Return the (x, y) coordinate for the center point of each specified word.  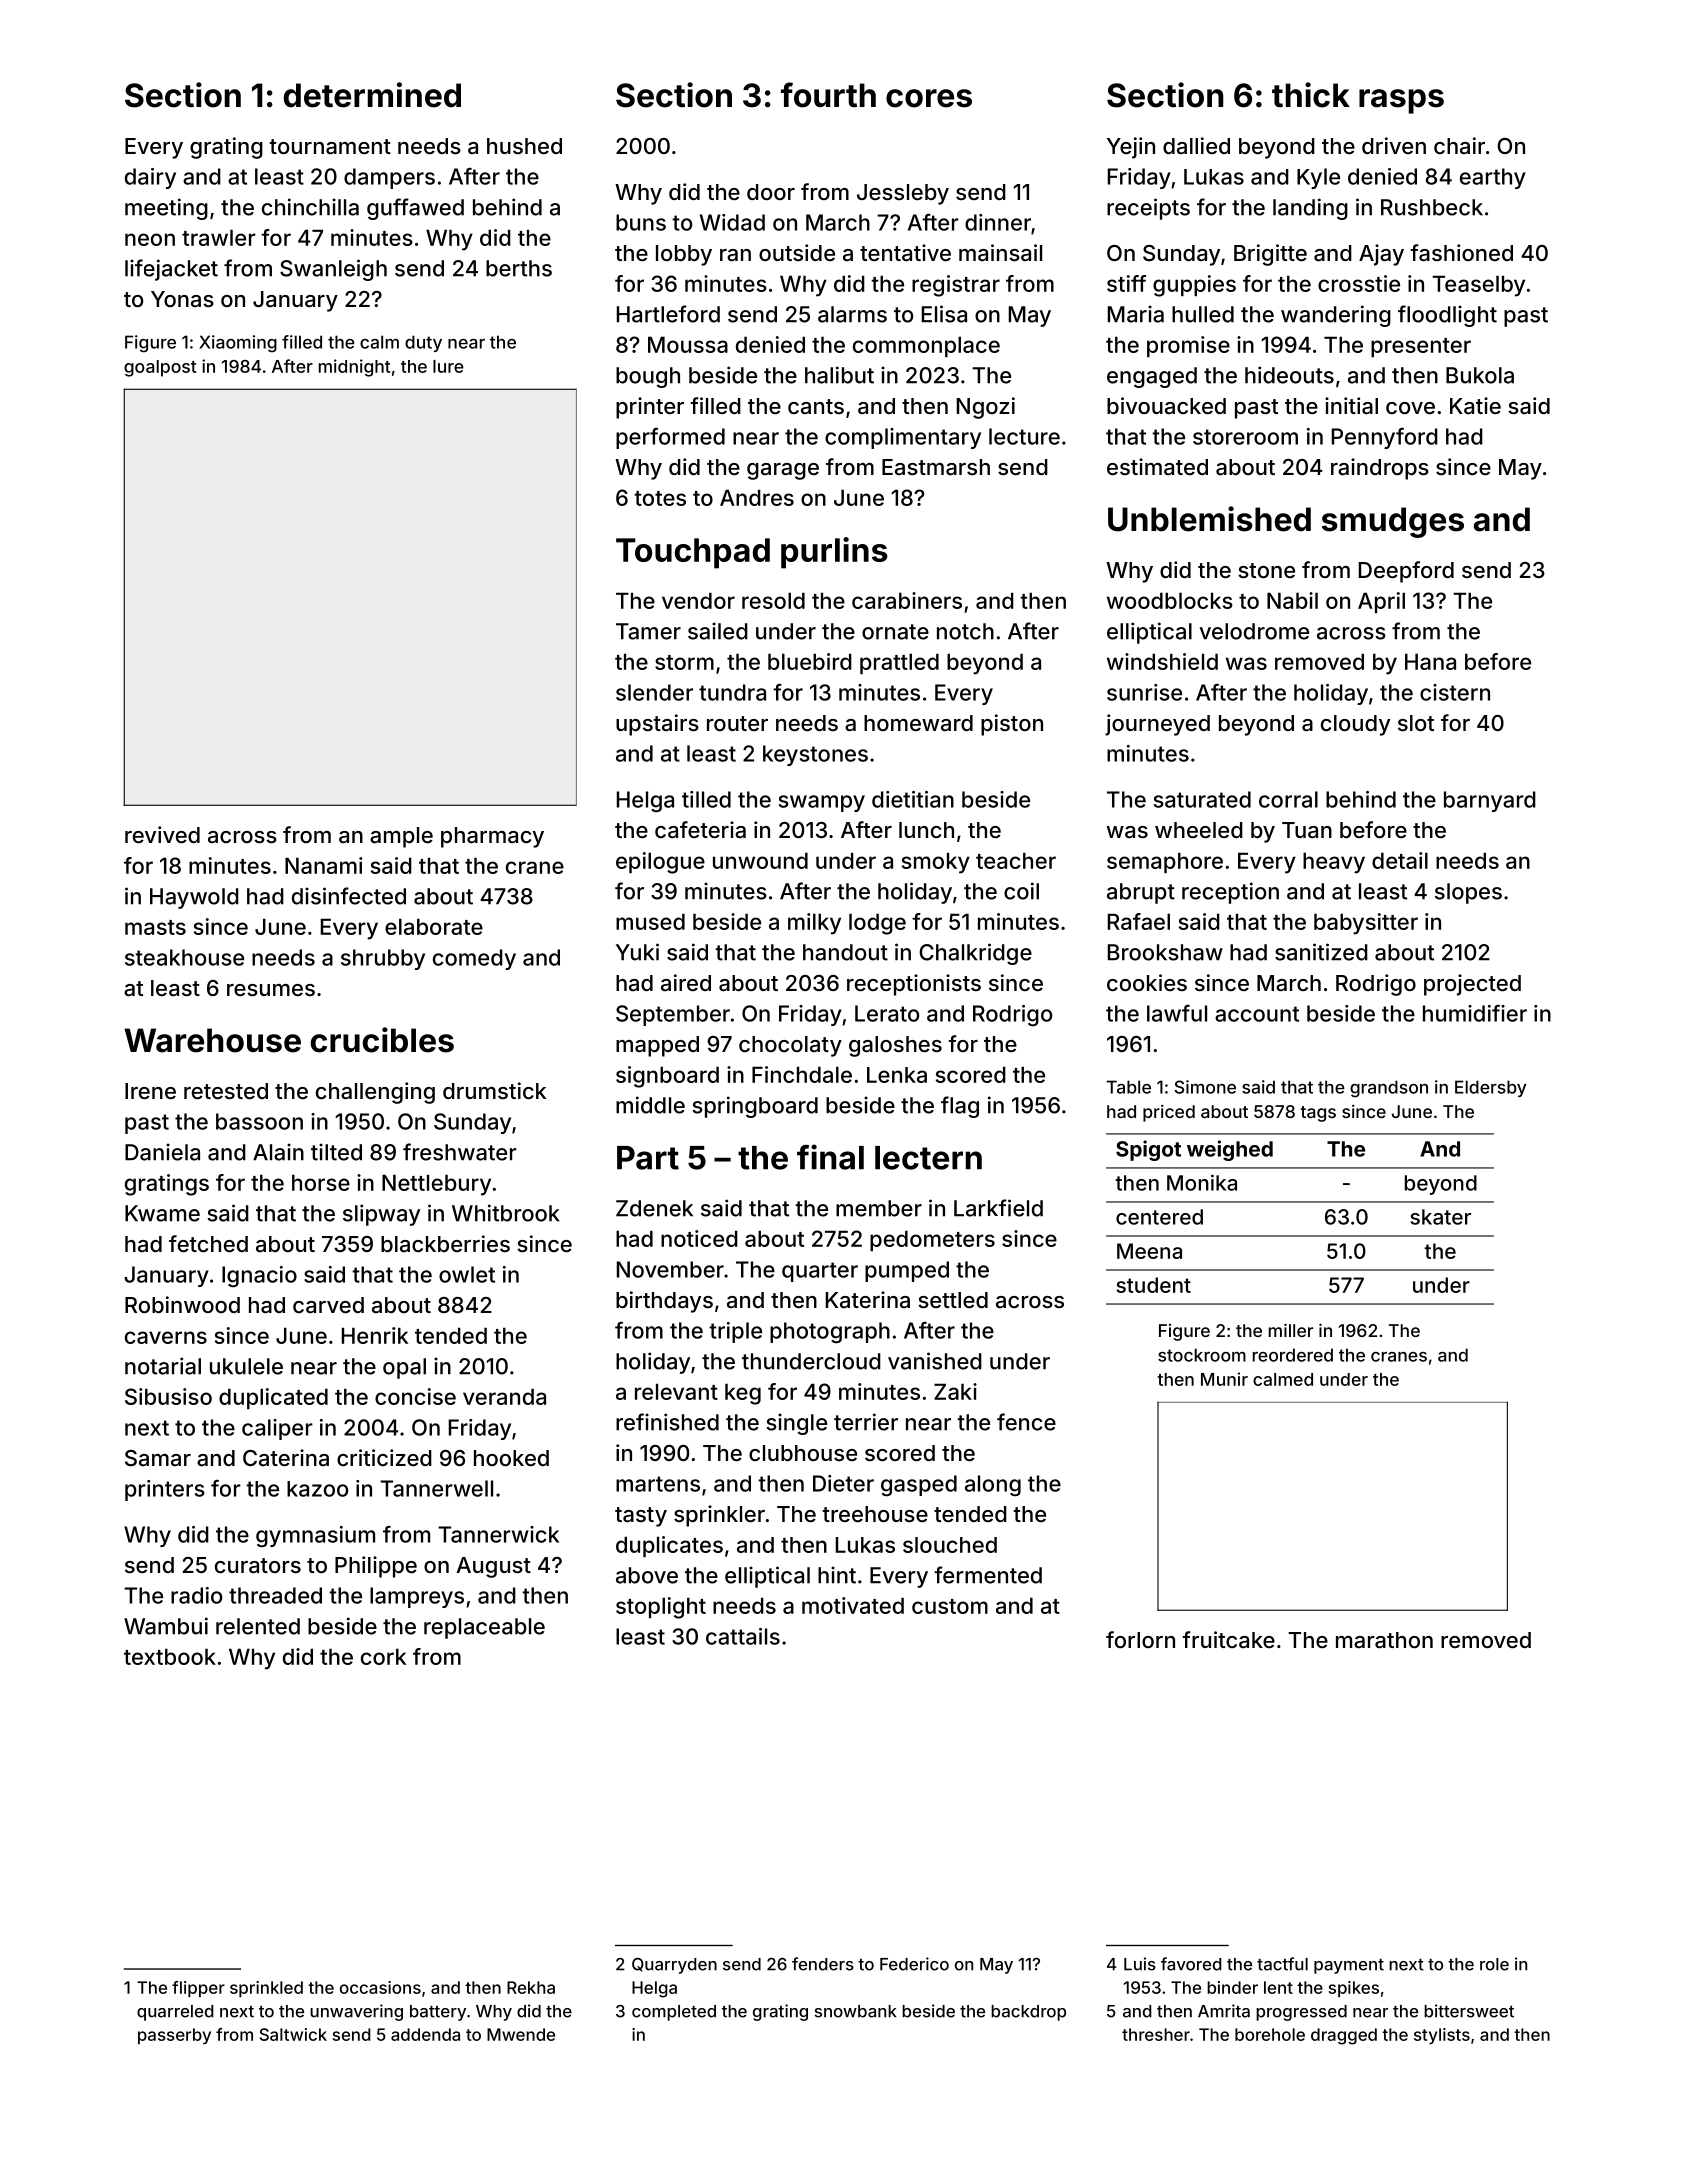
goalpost (160, 368)
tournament (330, 147)
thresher (1156, 2034)
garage (783, 471)
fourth (828, 95)
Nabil (1292, 600)
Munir (1224, 1379)
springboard (755, 1107)
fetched (208, 1243)
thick (1311, 95)
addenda (425, 2034)
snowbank (855, 2011)
